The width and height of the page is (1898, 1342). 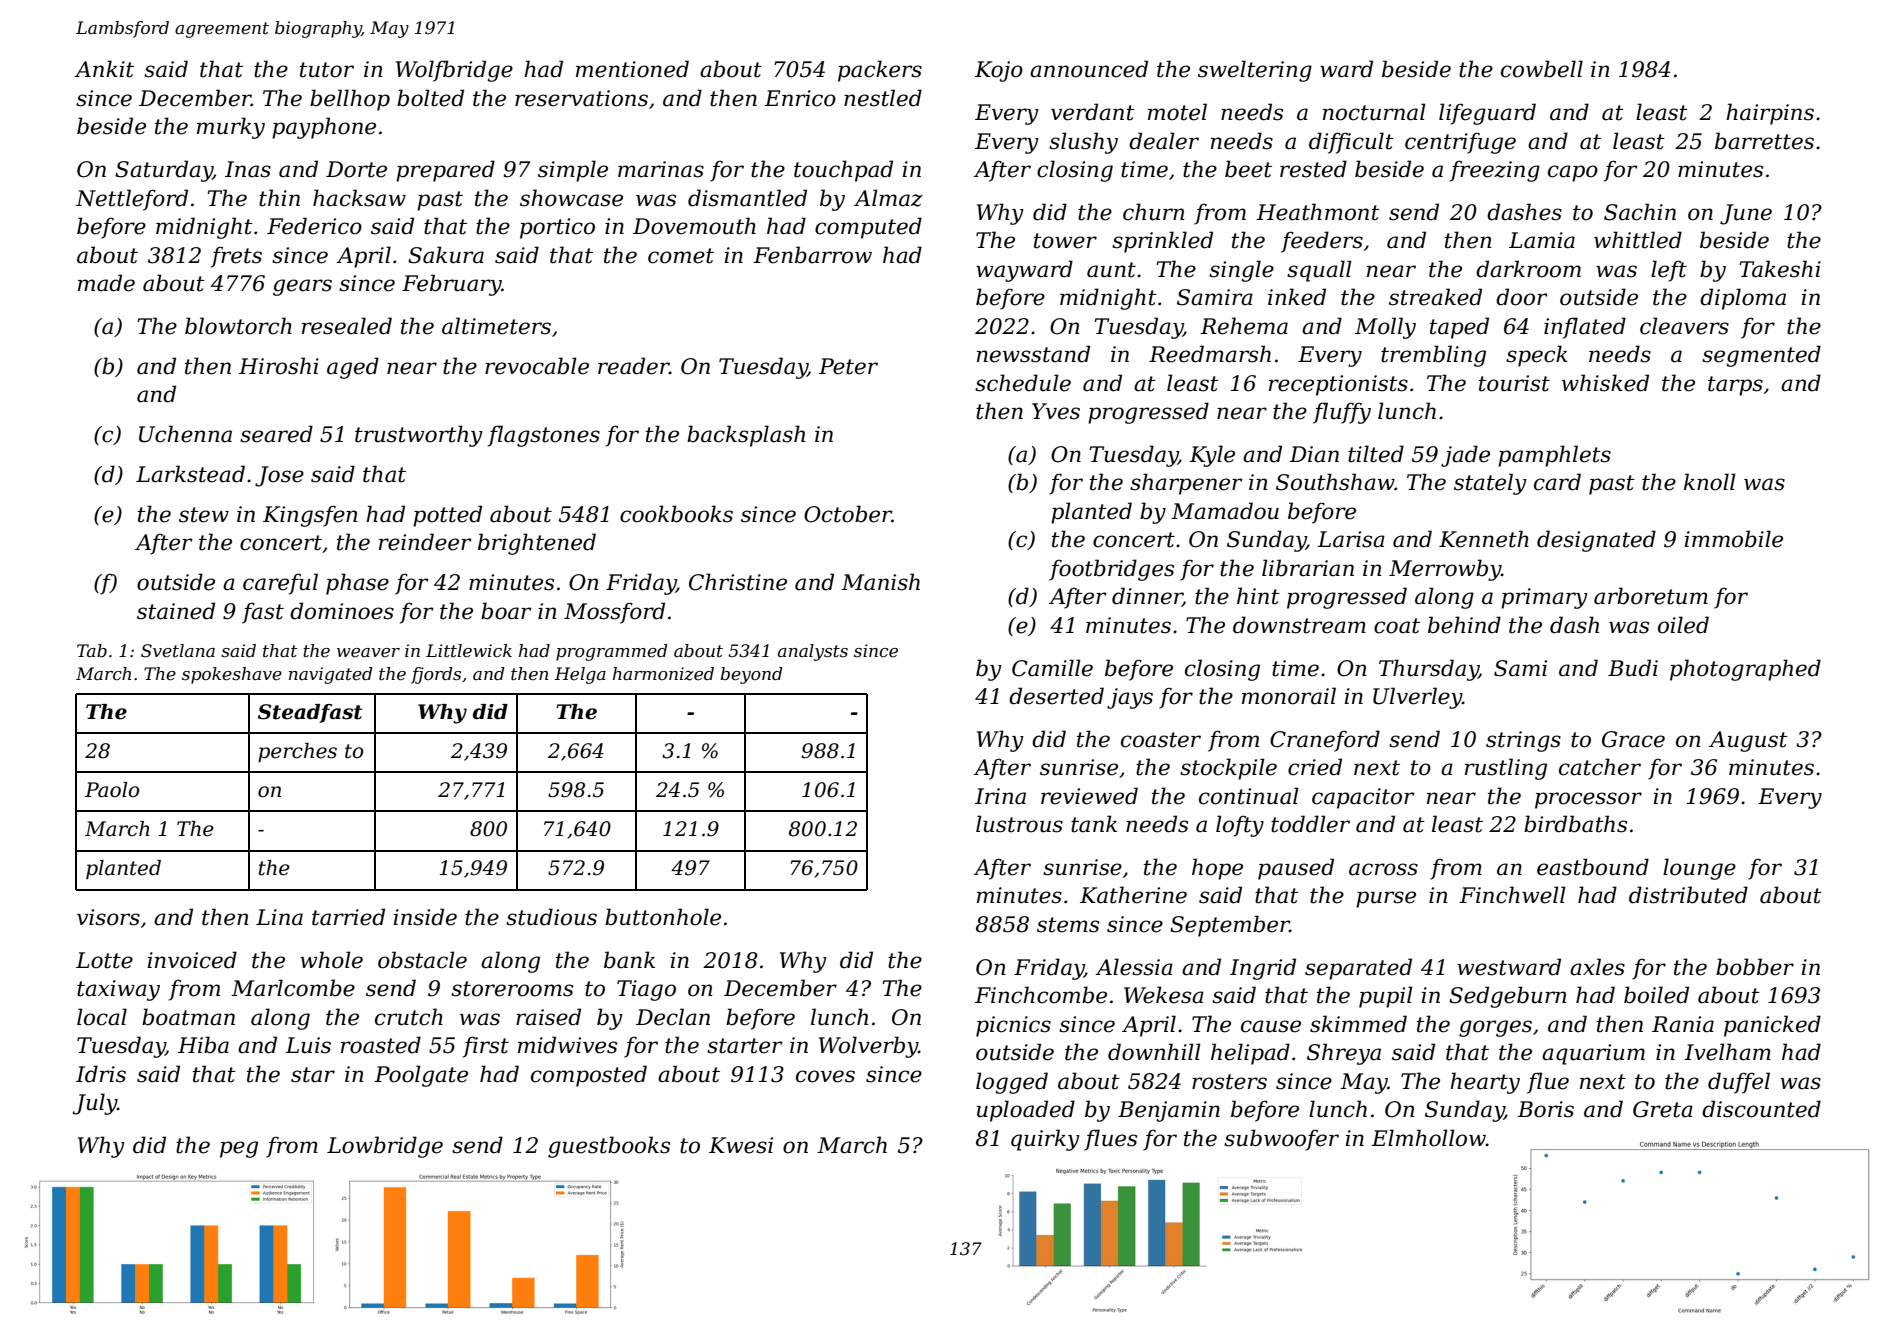 I want to click on Fenbarrow, so click(x=812, y=255).
